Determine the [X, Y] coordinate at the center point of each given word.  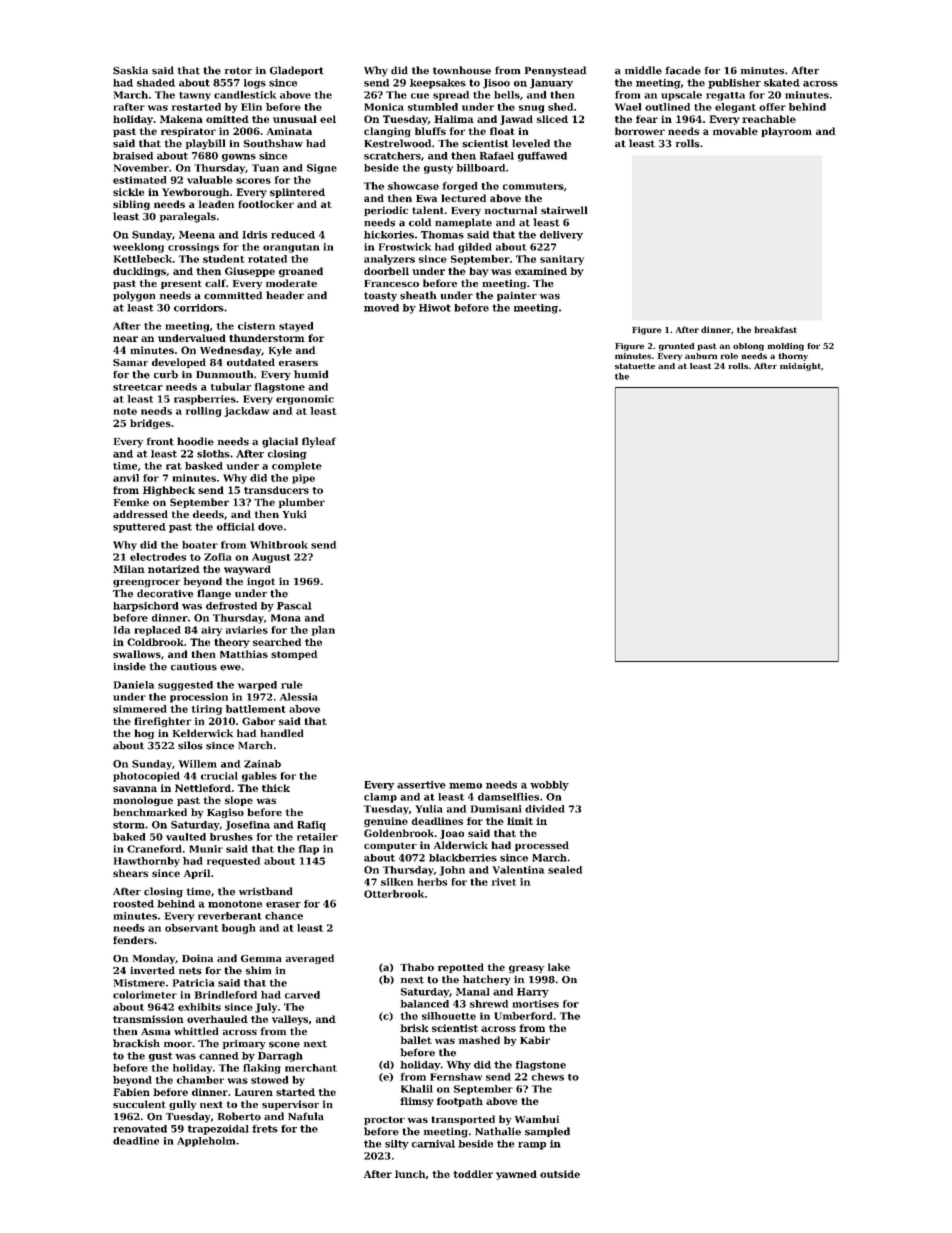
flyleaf [319, 442]
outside [560, 1174]
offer [772, 107]
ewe [230, 668]
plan [323, 631]
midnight [800, 367]
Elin [251, 107]
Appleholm [206, 1142]
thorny [793, 357]
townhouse [462, 70]
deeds [208, 514]
